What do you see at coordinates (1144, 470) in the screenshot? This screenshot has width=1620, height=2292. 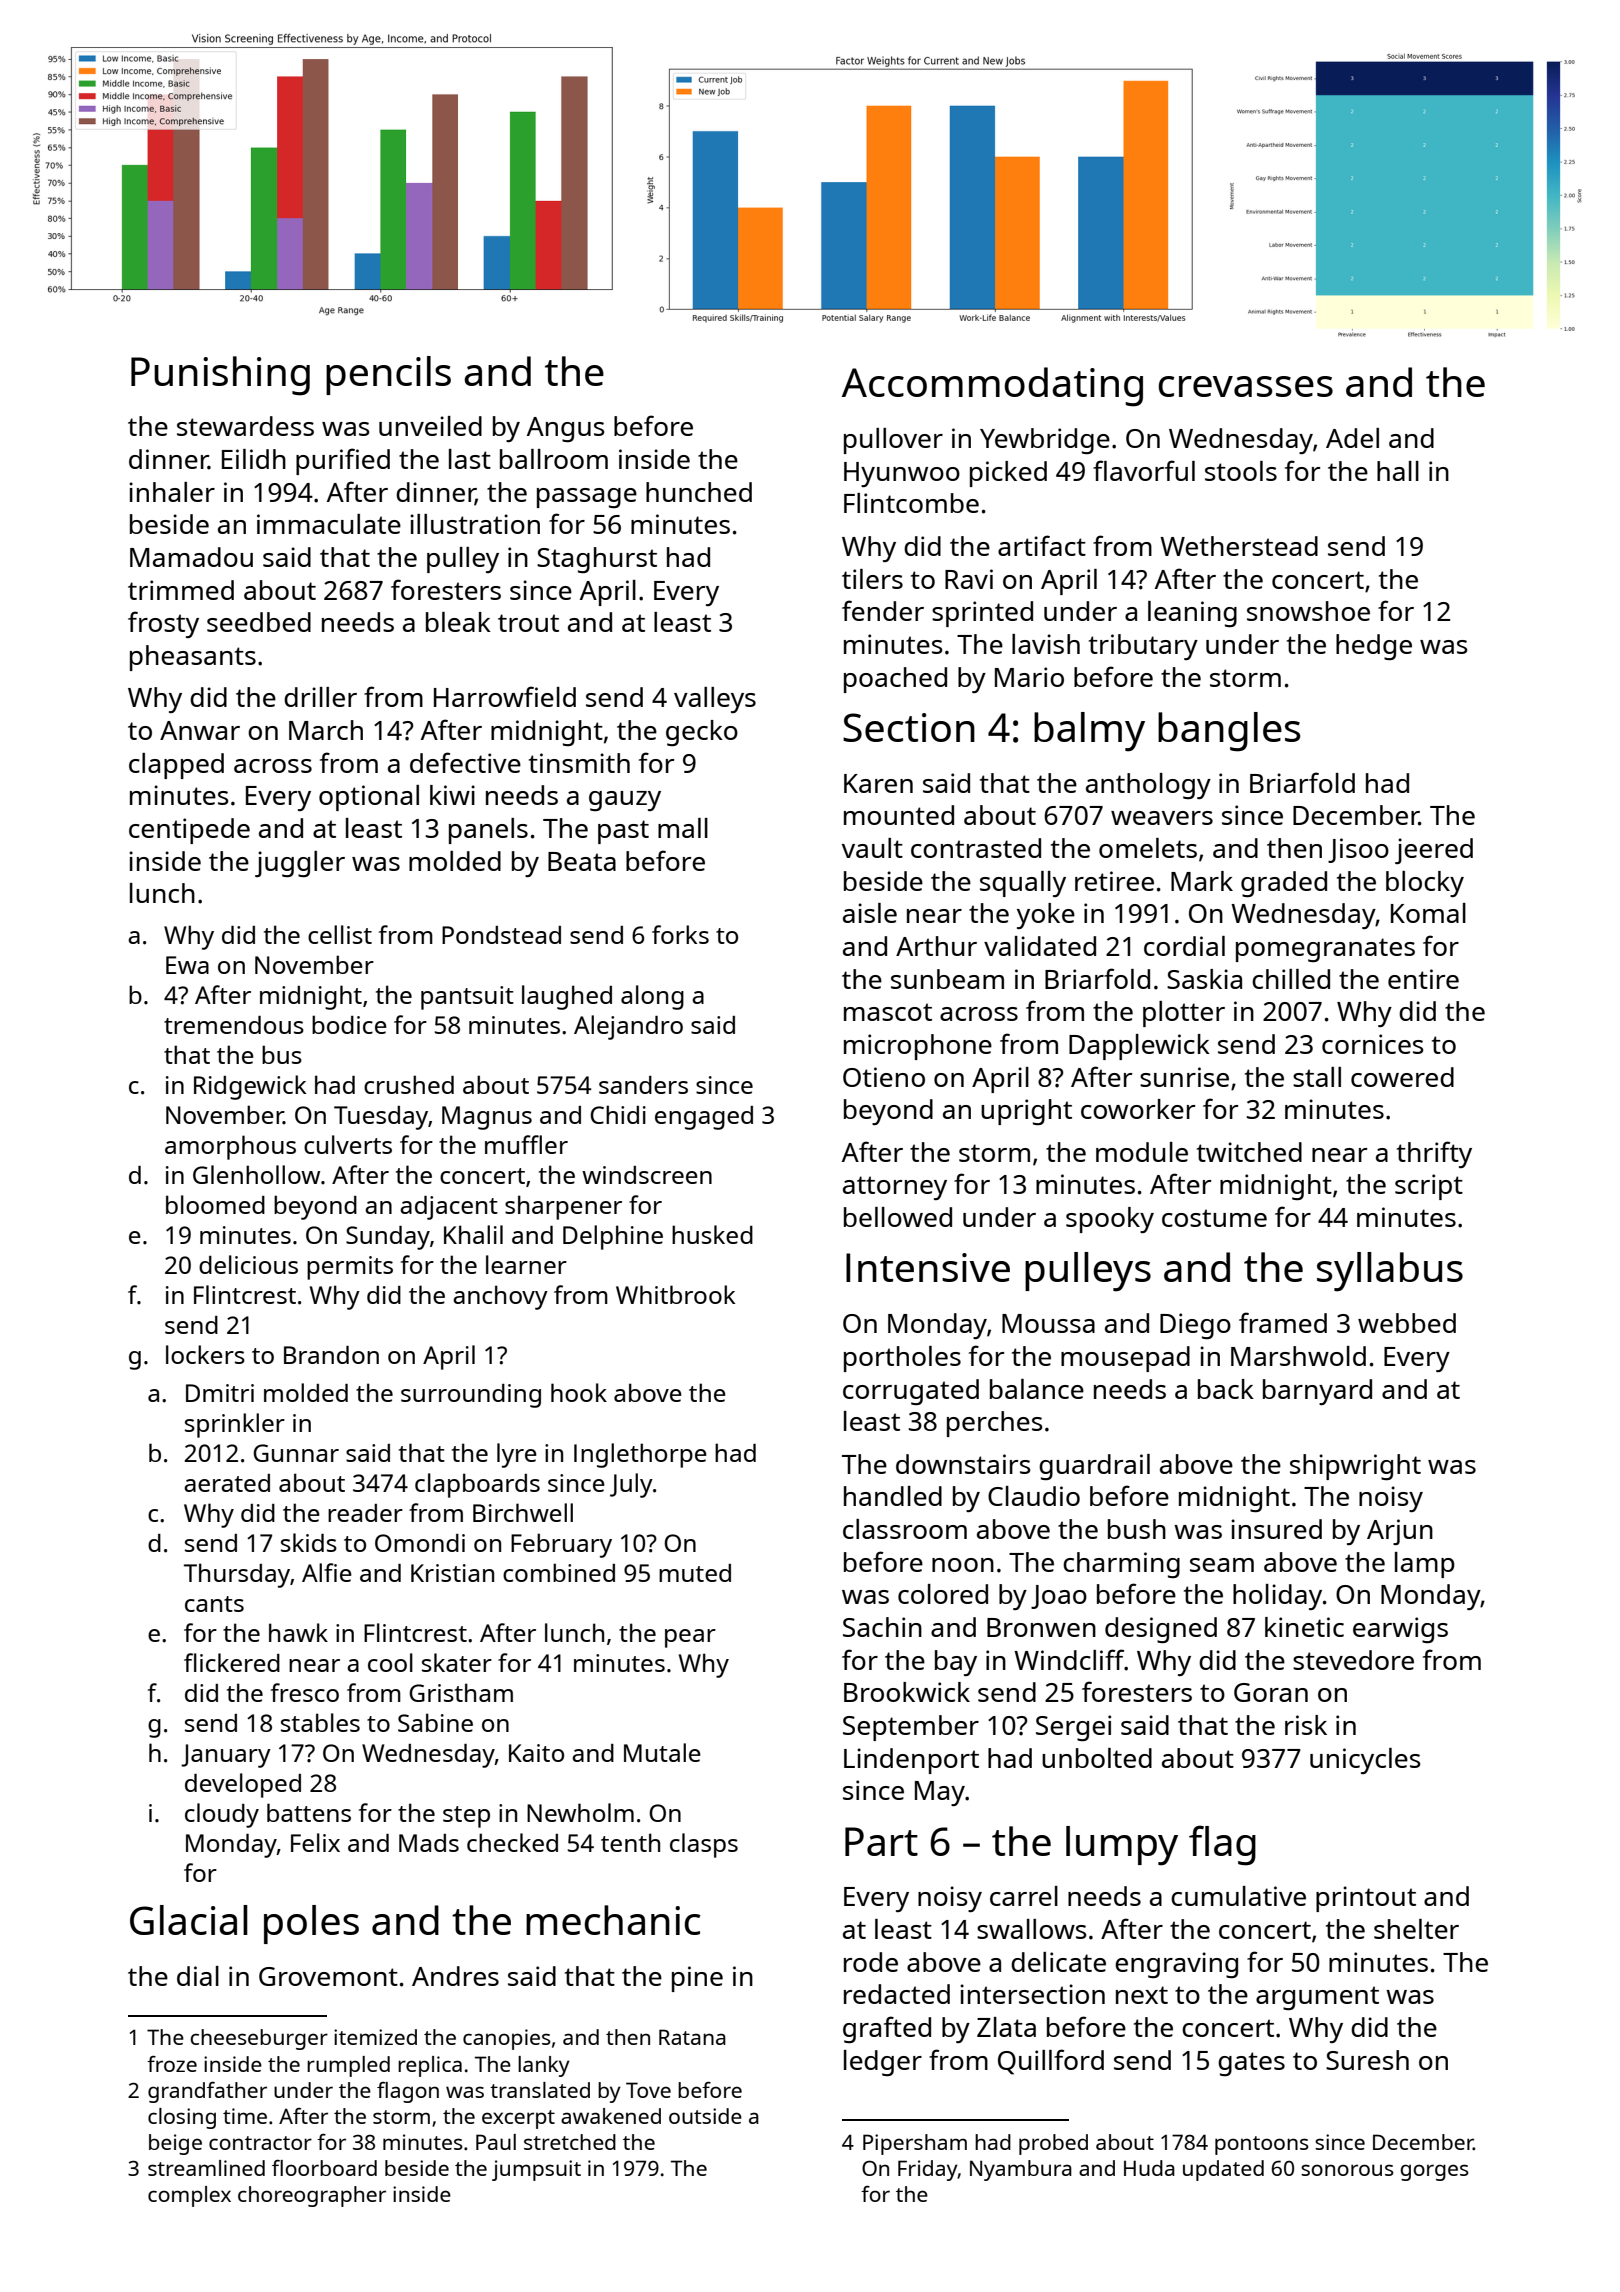 I see `flavorful` at bounding box center [1144, 470].
